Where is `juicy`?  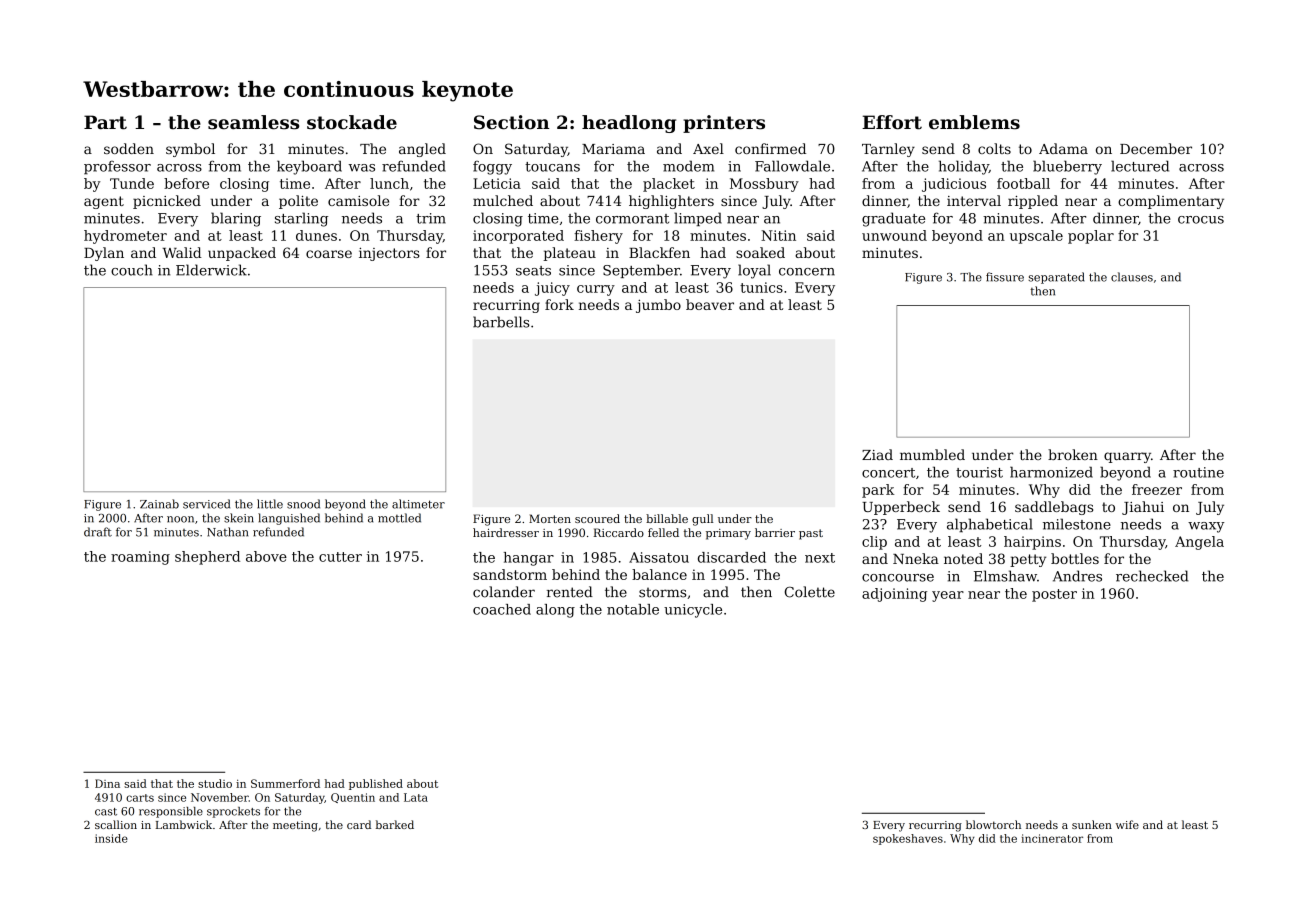 juicy is located at coordinates (552, 289).
